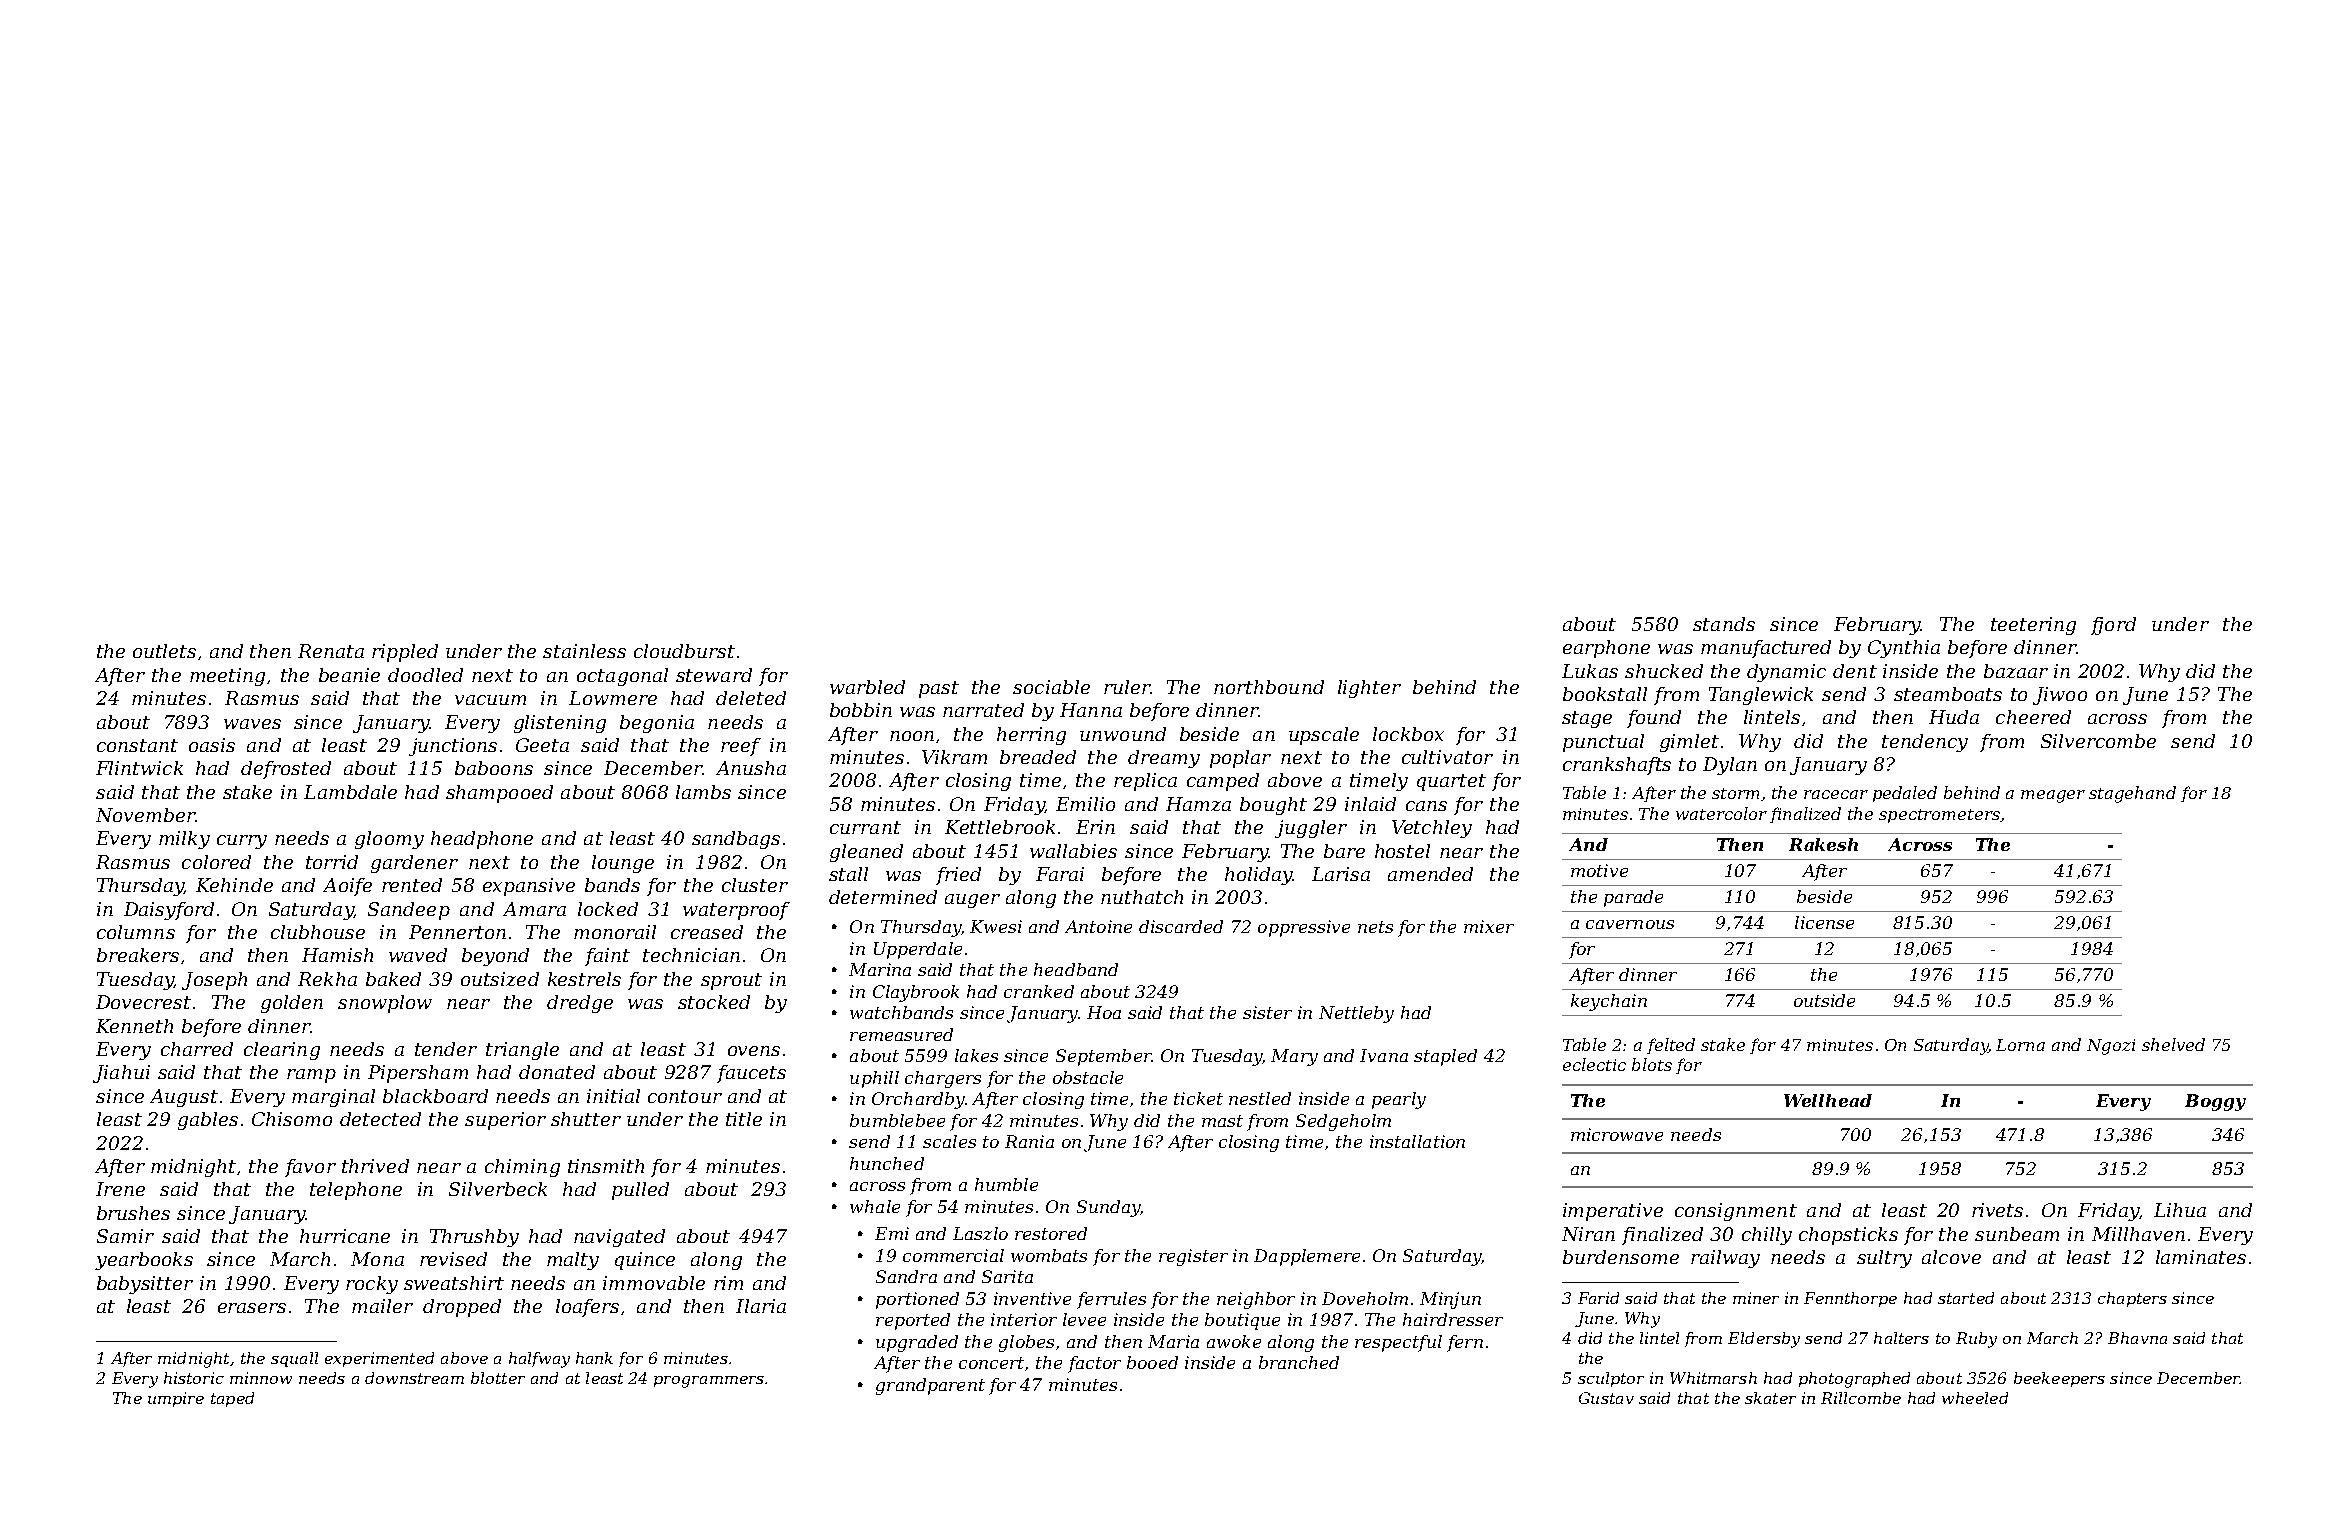  Describe the element at coordinates (1606, 649) in the page. I see `earphone` at that location.
